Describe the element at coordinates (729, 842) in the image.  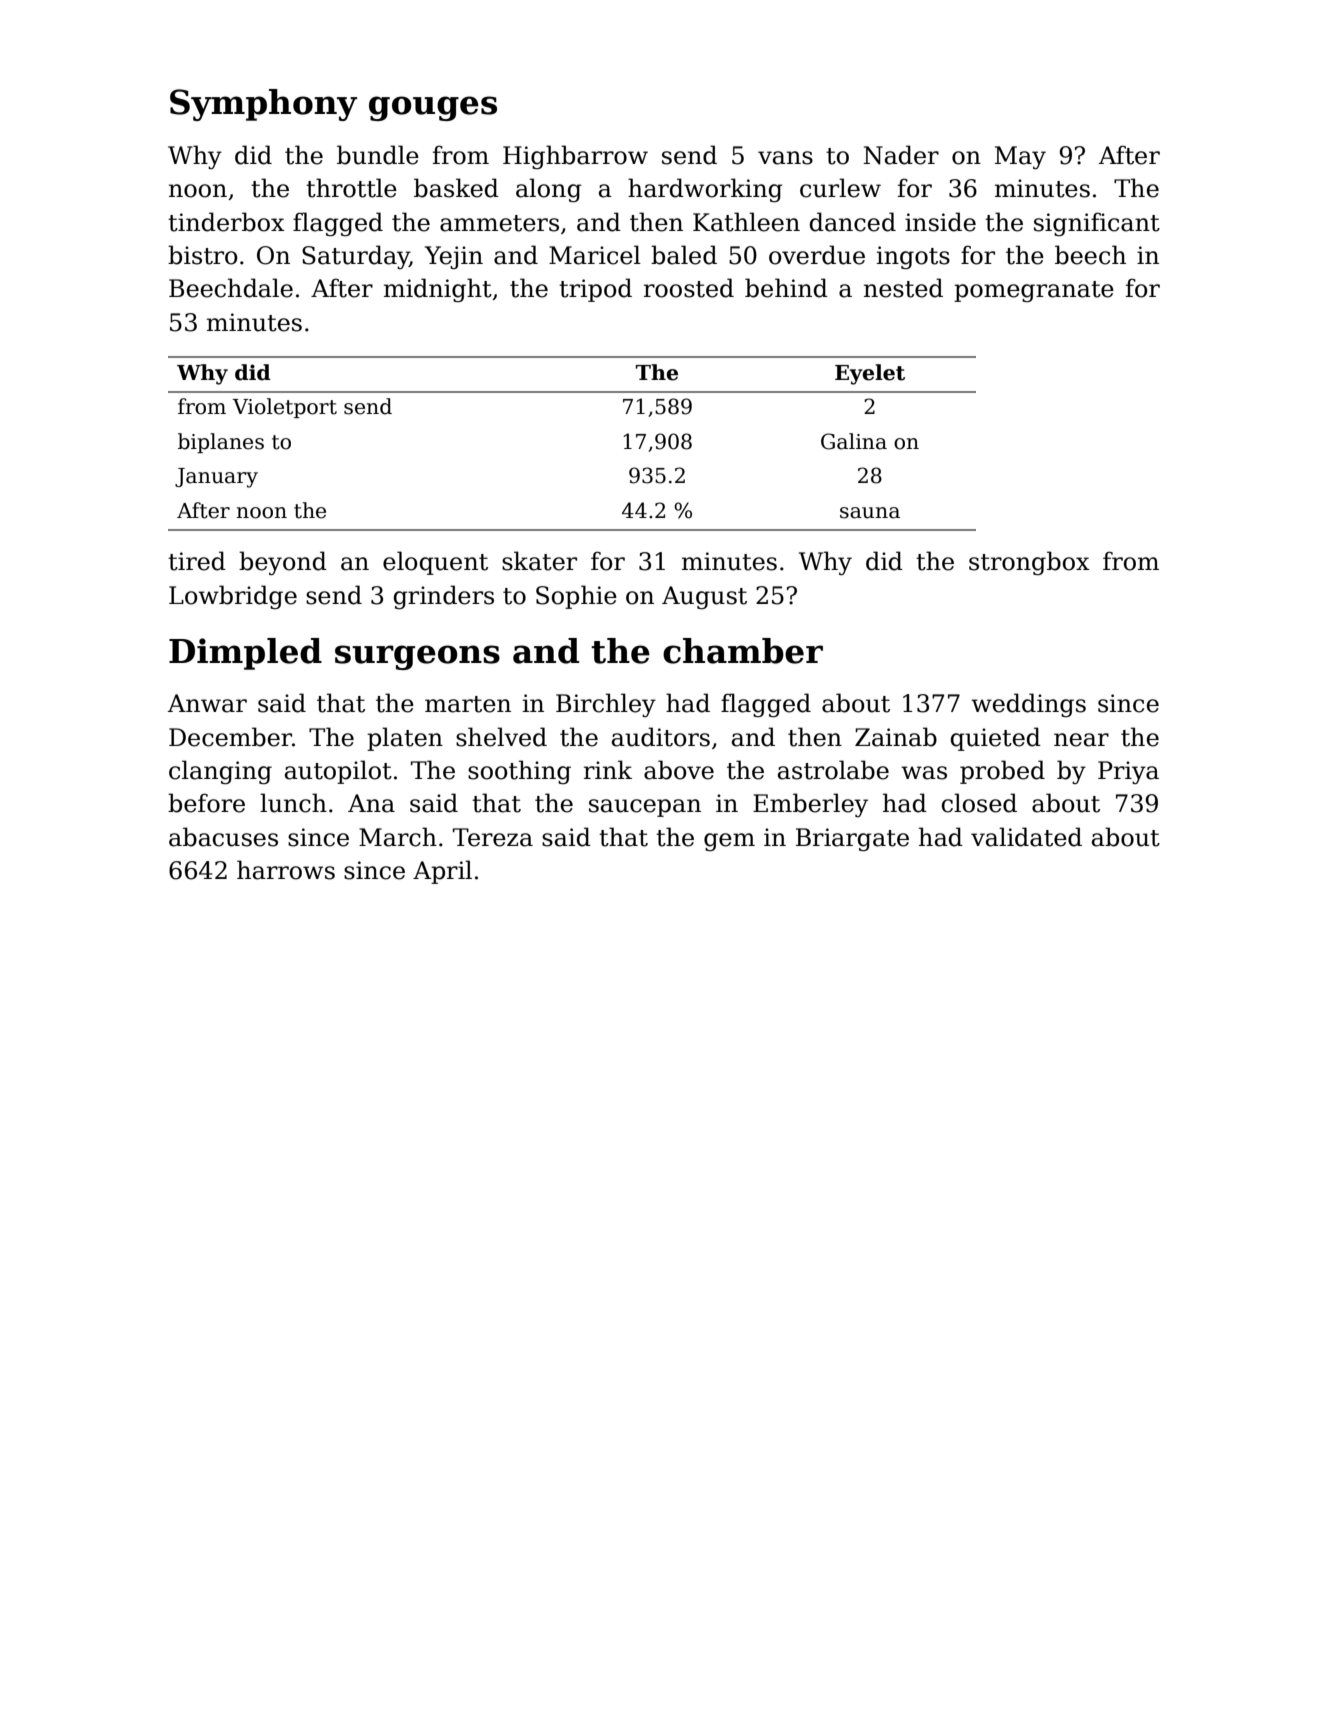
I see `gem` at that location.
